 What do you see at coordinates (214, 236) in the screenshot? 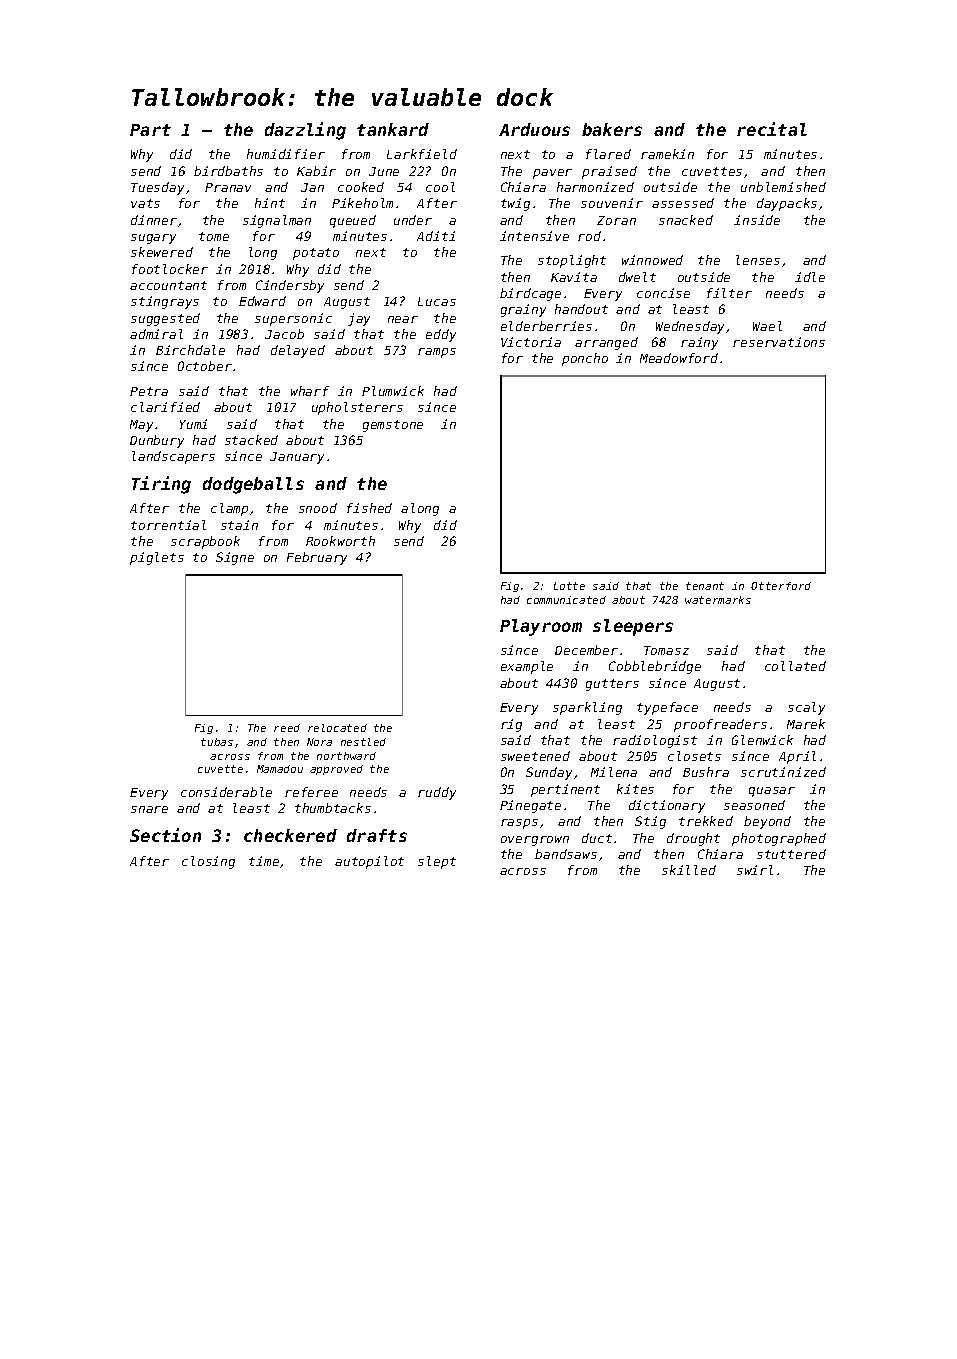
I see `tome` at bounding box center [214, 236].
